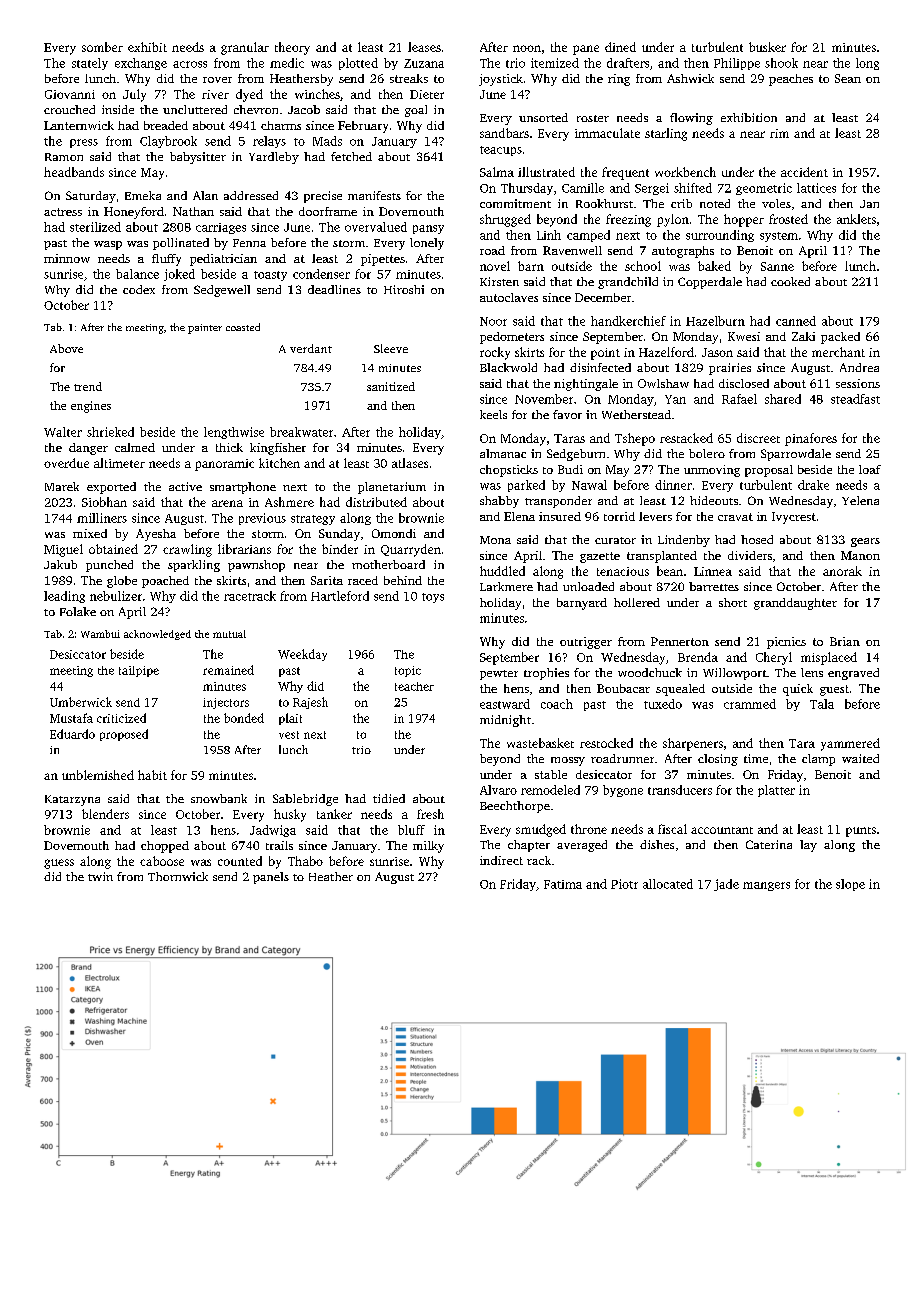 The image size is (924, 1308). Describe the element at coordinates (767, 47) in the screenshot. I see `busker` at that location.
